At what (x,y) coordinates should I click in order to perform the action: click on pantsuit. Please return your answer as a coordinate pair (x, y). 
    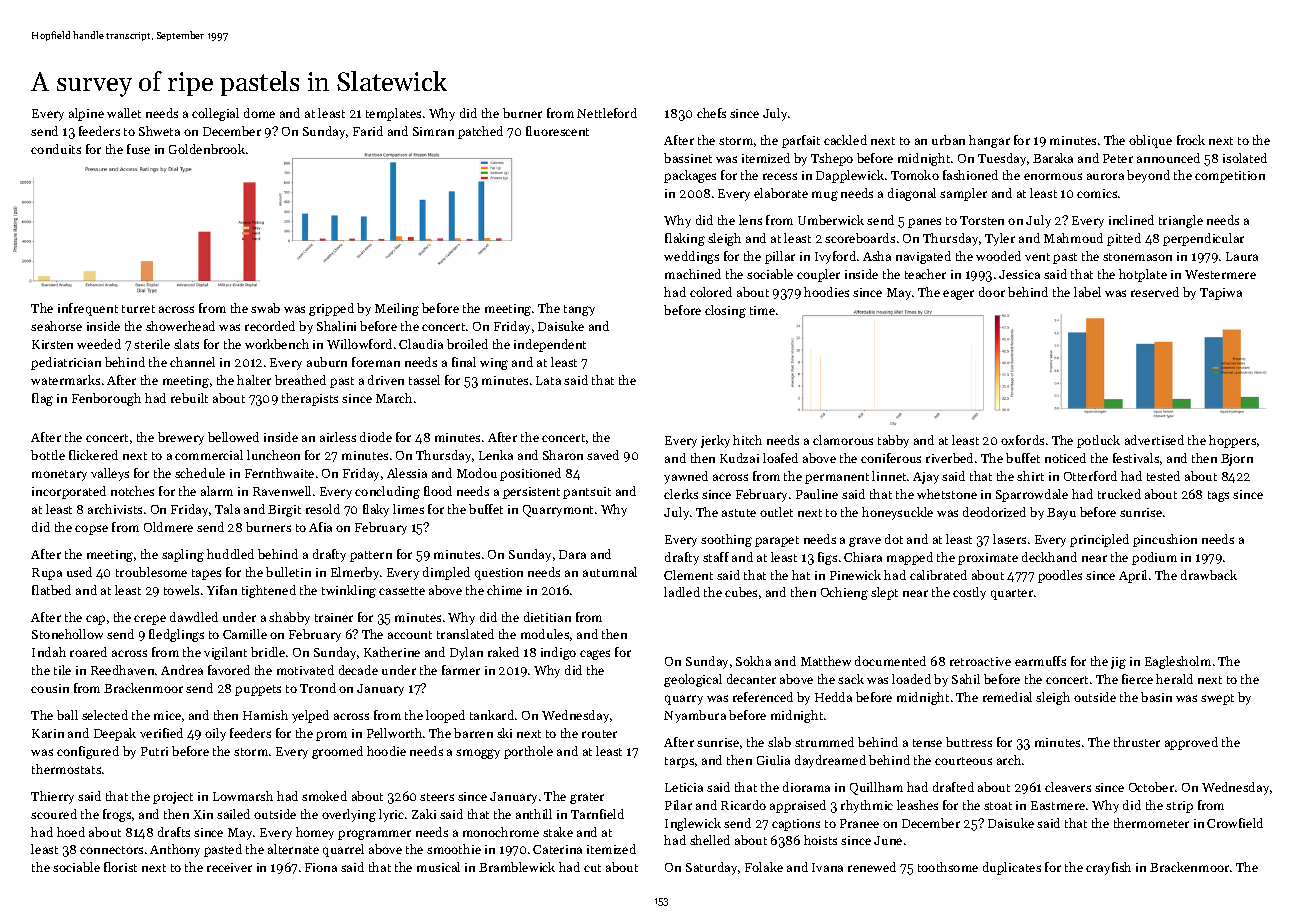
    Looking at the image, I should click on (587, 493).
